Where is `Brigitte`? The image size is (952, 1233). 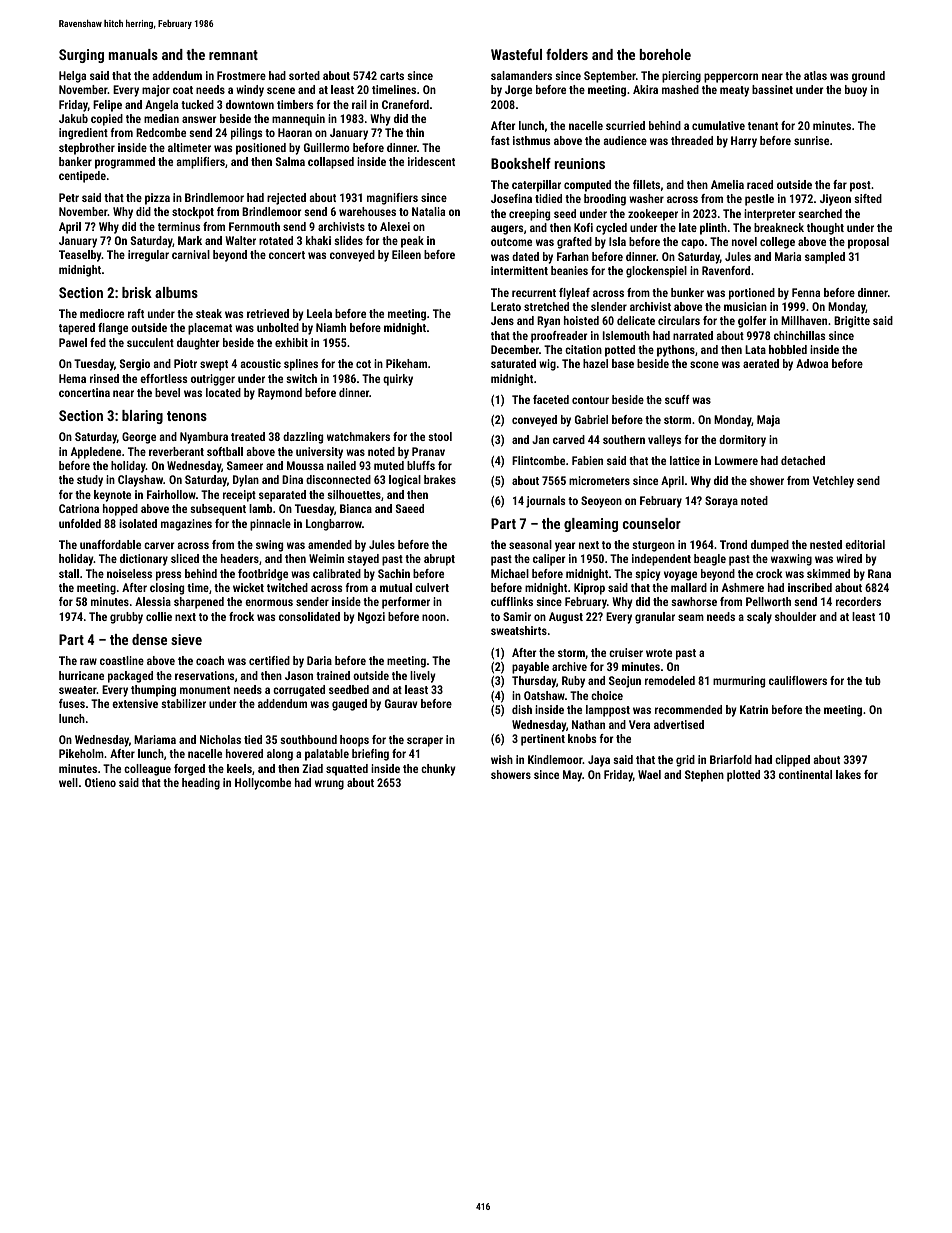 Brigitte is located at coordinates (852, 322).
